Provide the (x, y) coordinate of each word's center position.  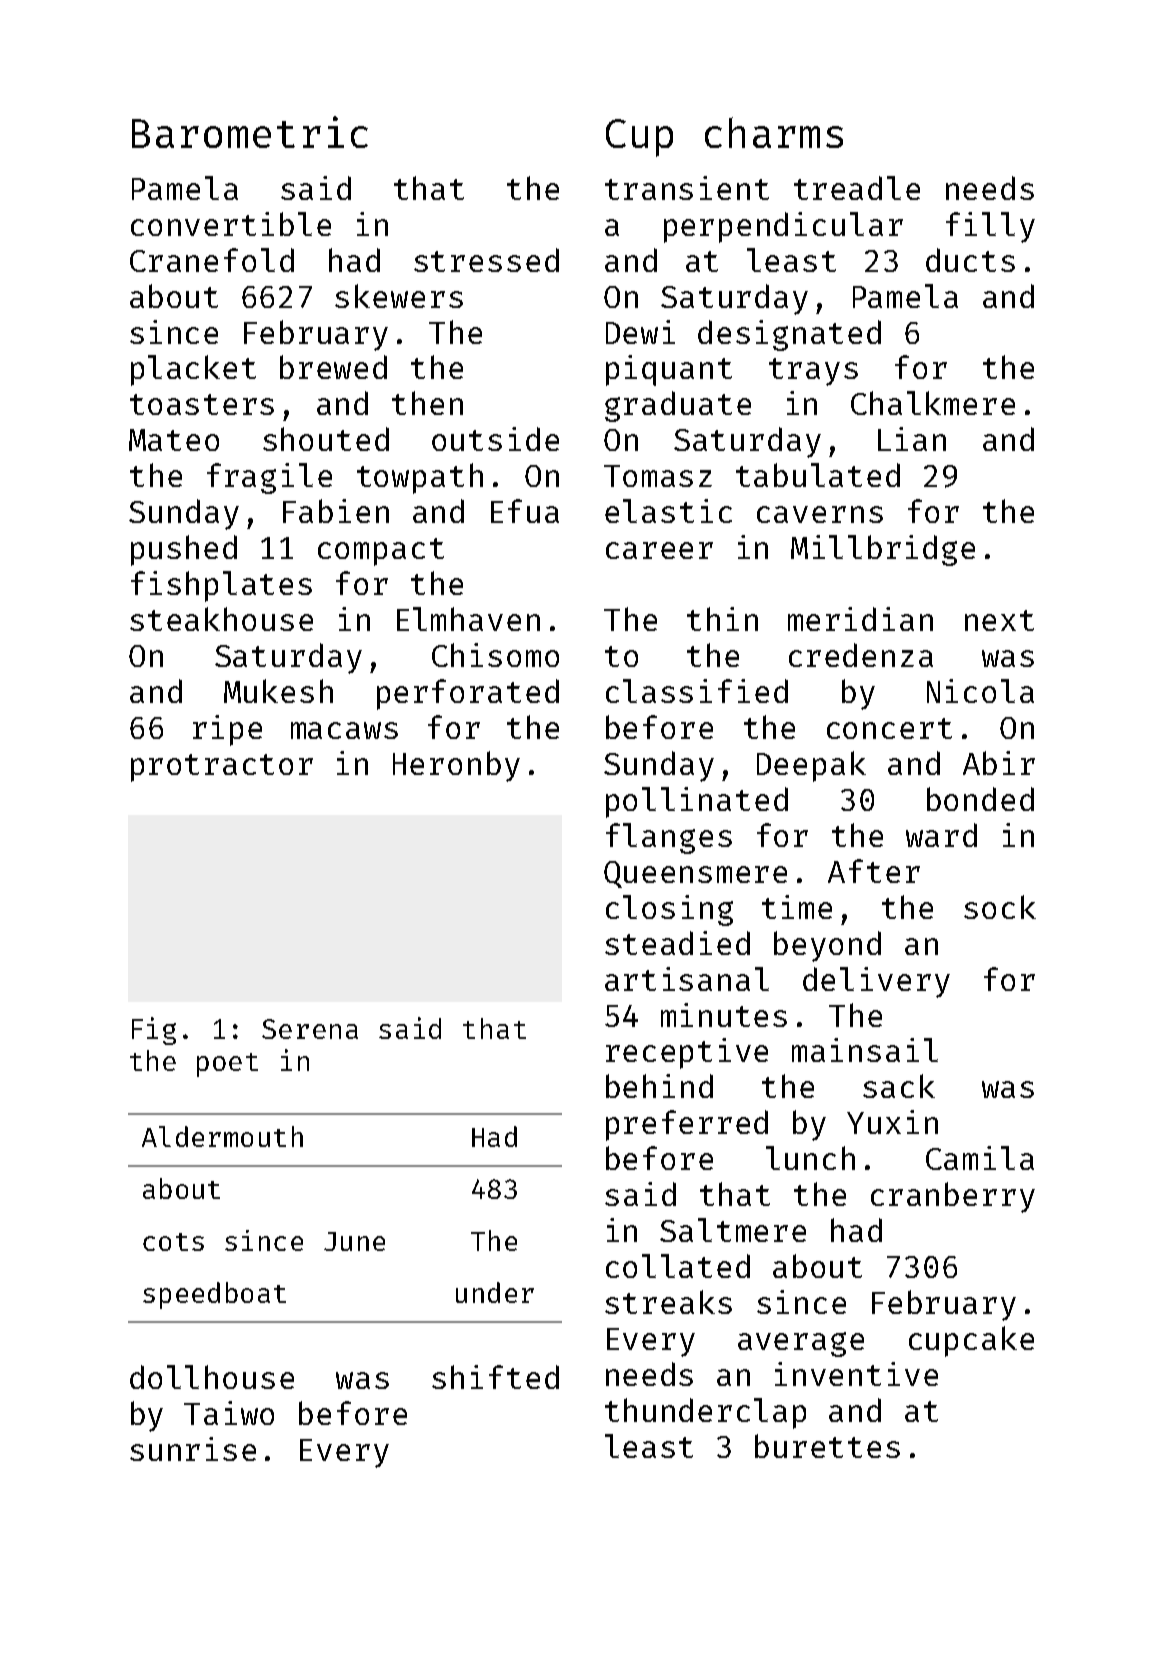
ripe (227, 730)
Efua (525, 511)
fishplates (221, 586)
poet (227, 1065)
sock (1000, 907)
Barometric (250, 132)
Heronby (456, 766)
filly (990, 227)
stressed (486, 260)
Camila (980, 1158)
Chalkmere (933, 403)
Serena (310, 1029)
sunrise (193, 1449)
